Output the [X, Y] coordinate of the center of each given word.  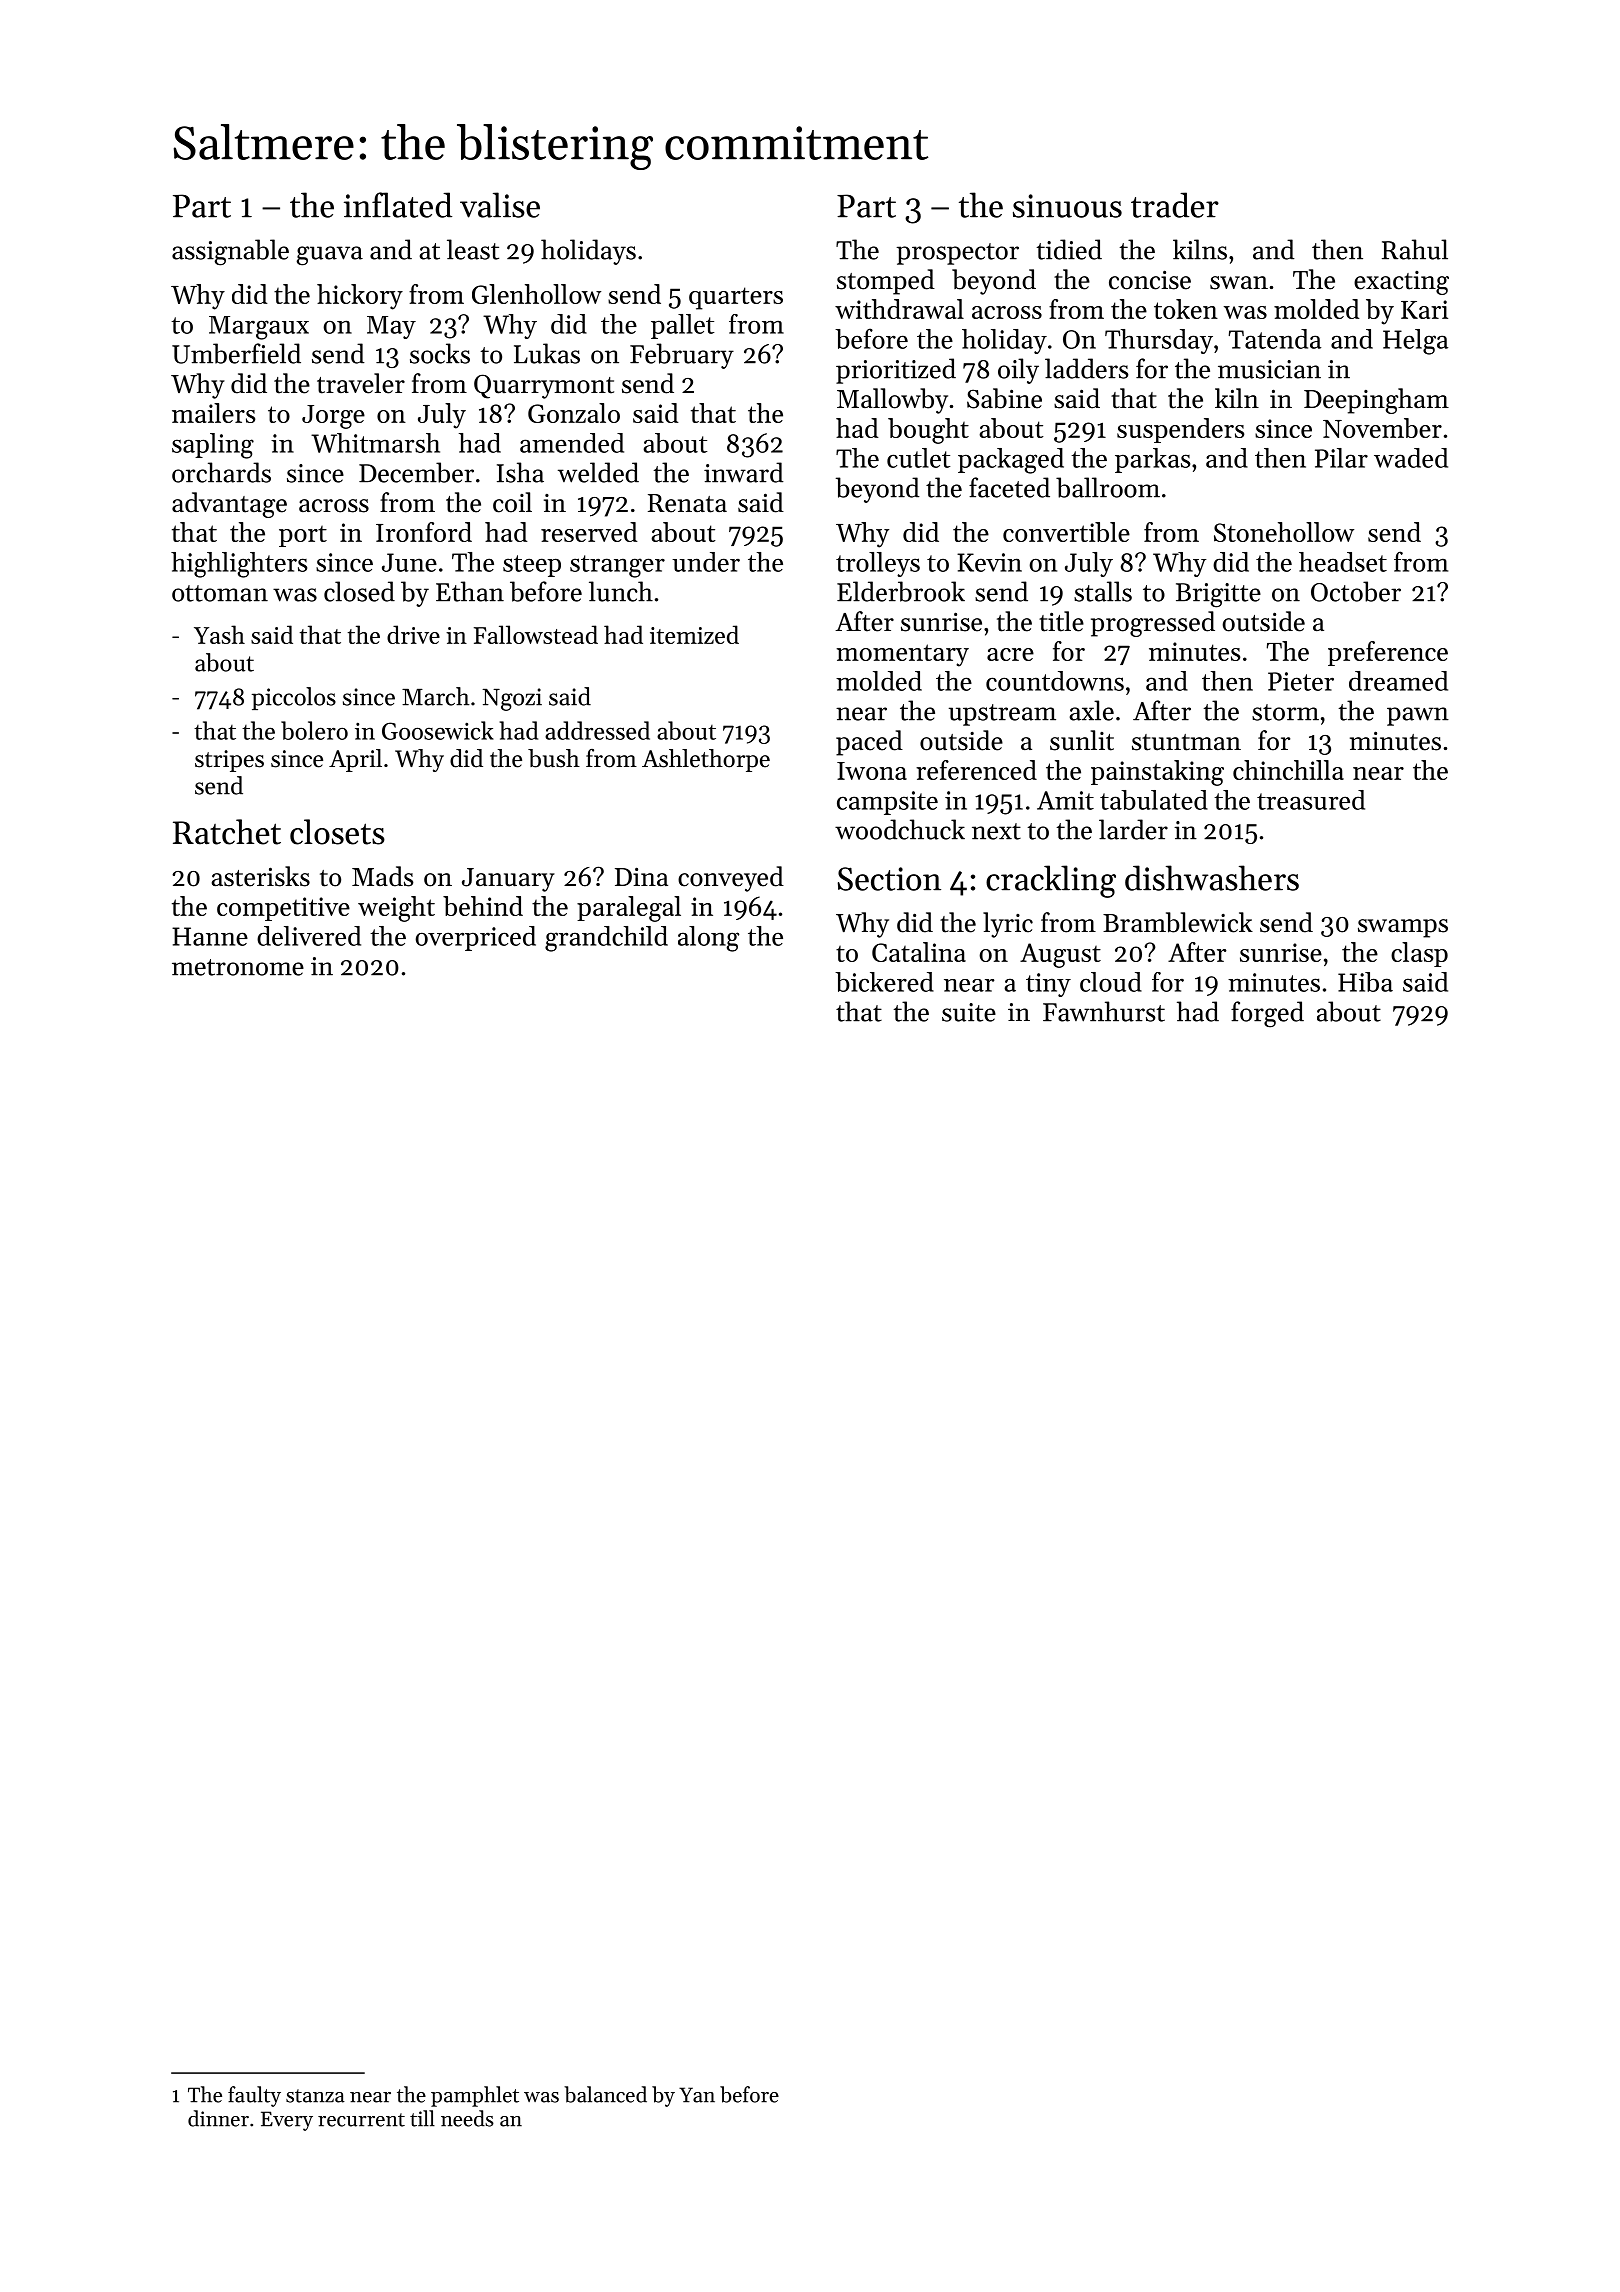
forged [1267, 1014]
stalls [1103, 591]
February [682, 356]
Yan [697, 2095]
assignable [230, 252]
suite [969, 1012]
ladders [1086, 368]
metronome [238, 967]
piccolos [294, 698]
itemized [694, 634]
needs [467, 2118]
